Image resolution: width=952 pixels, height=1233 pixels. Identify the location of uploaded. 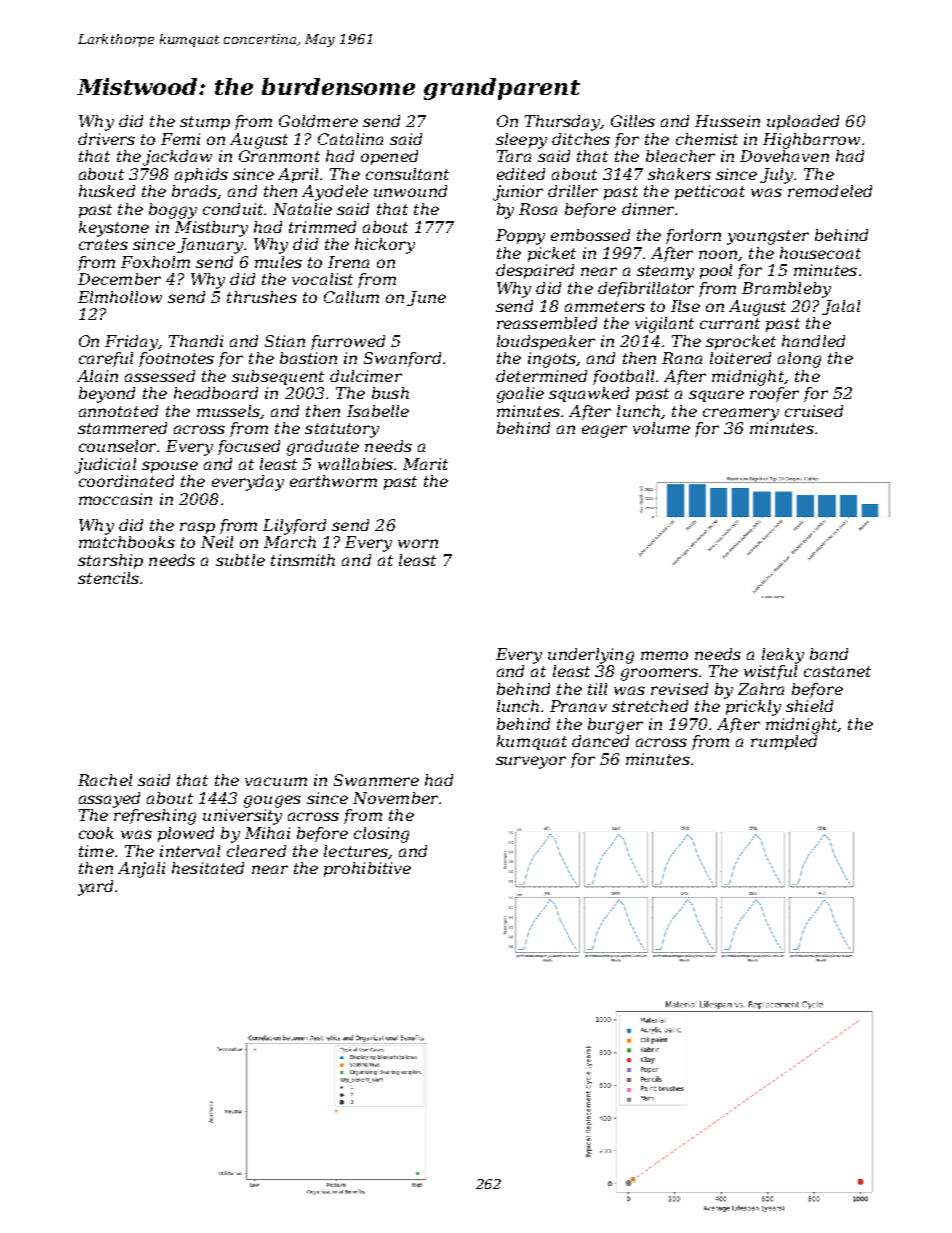
(803, 122).
